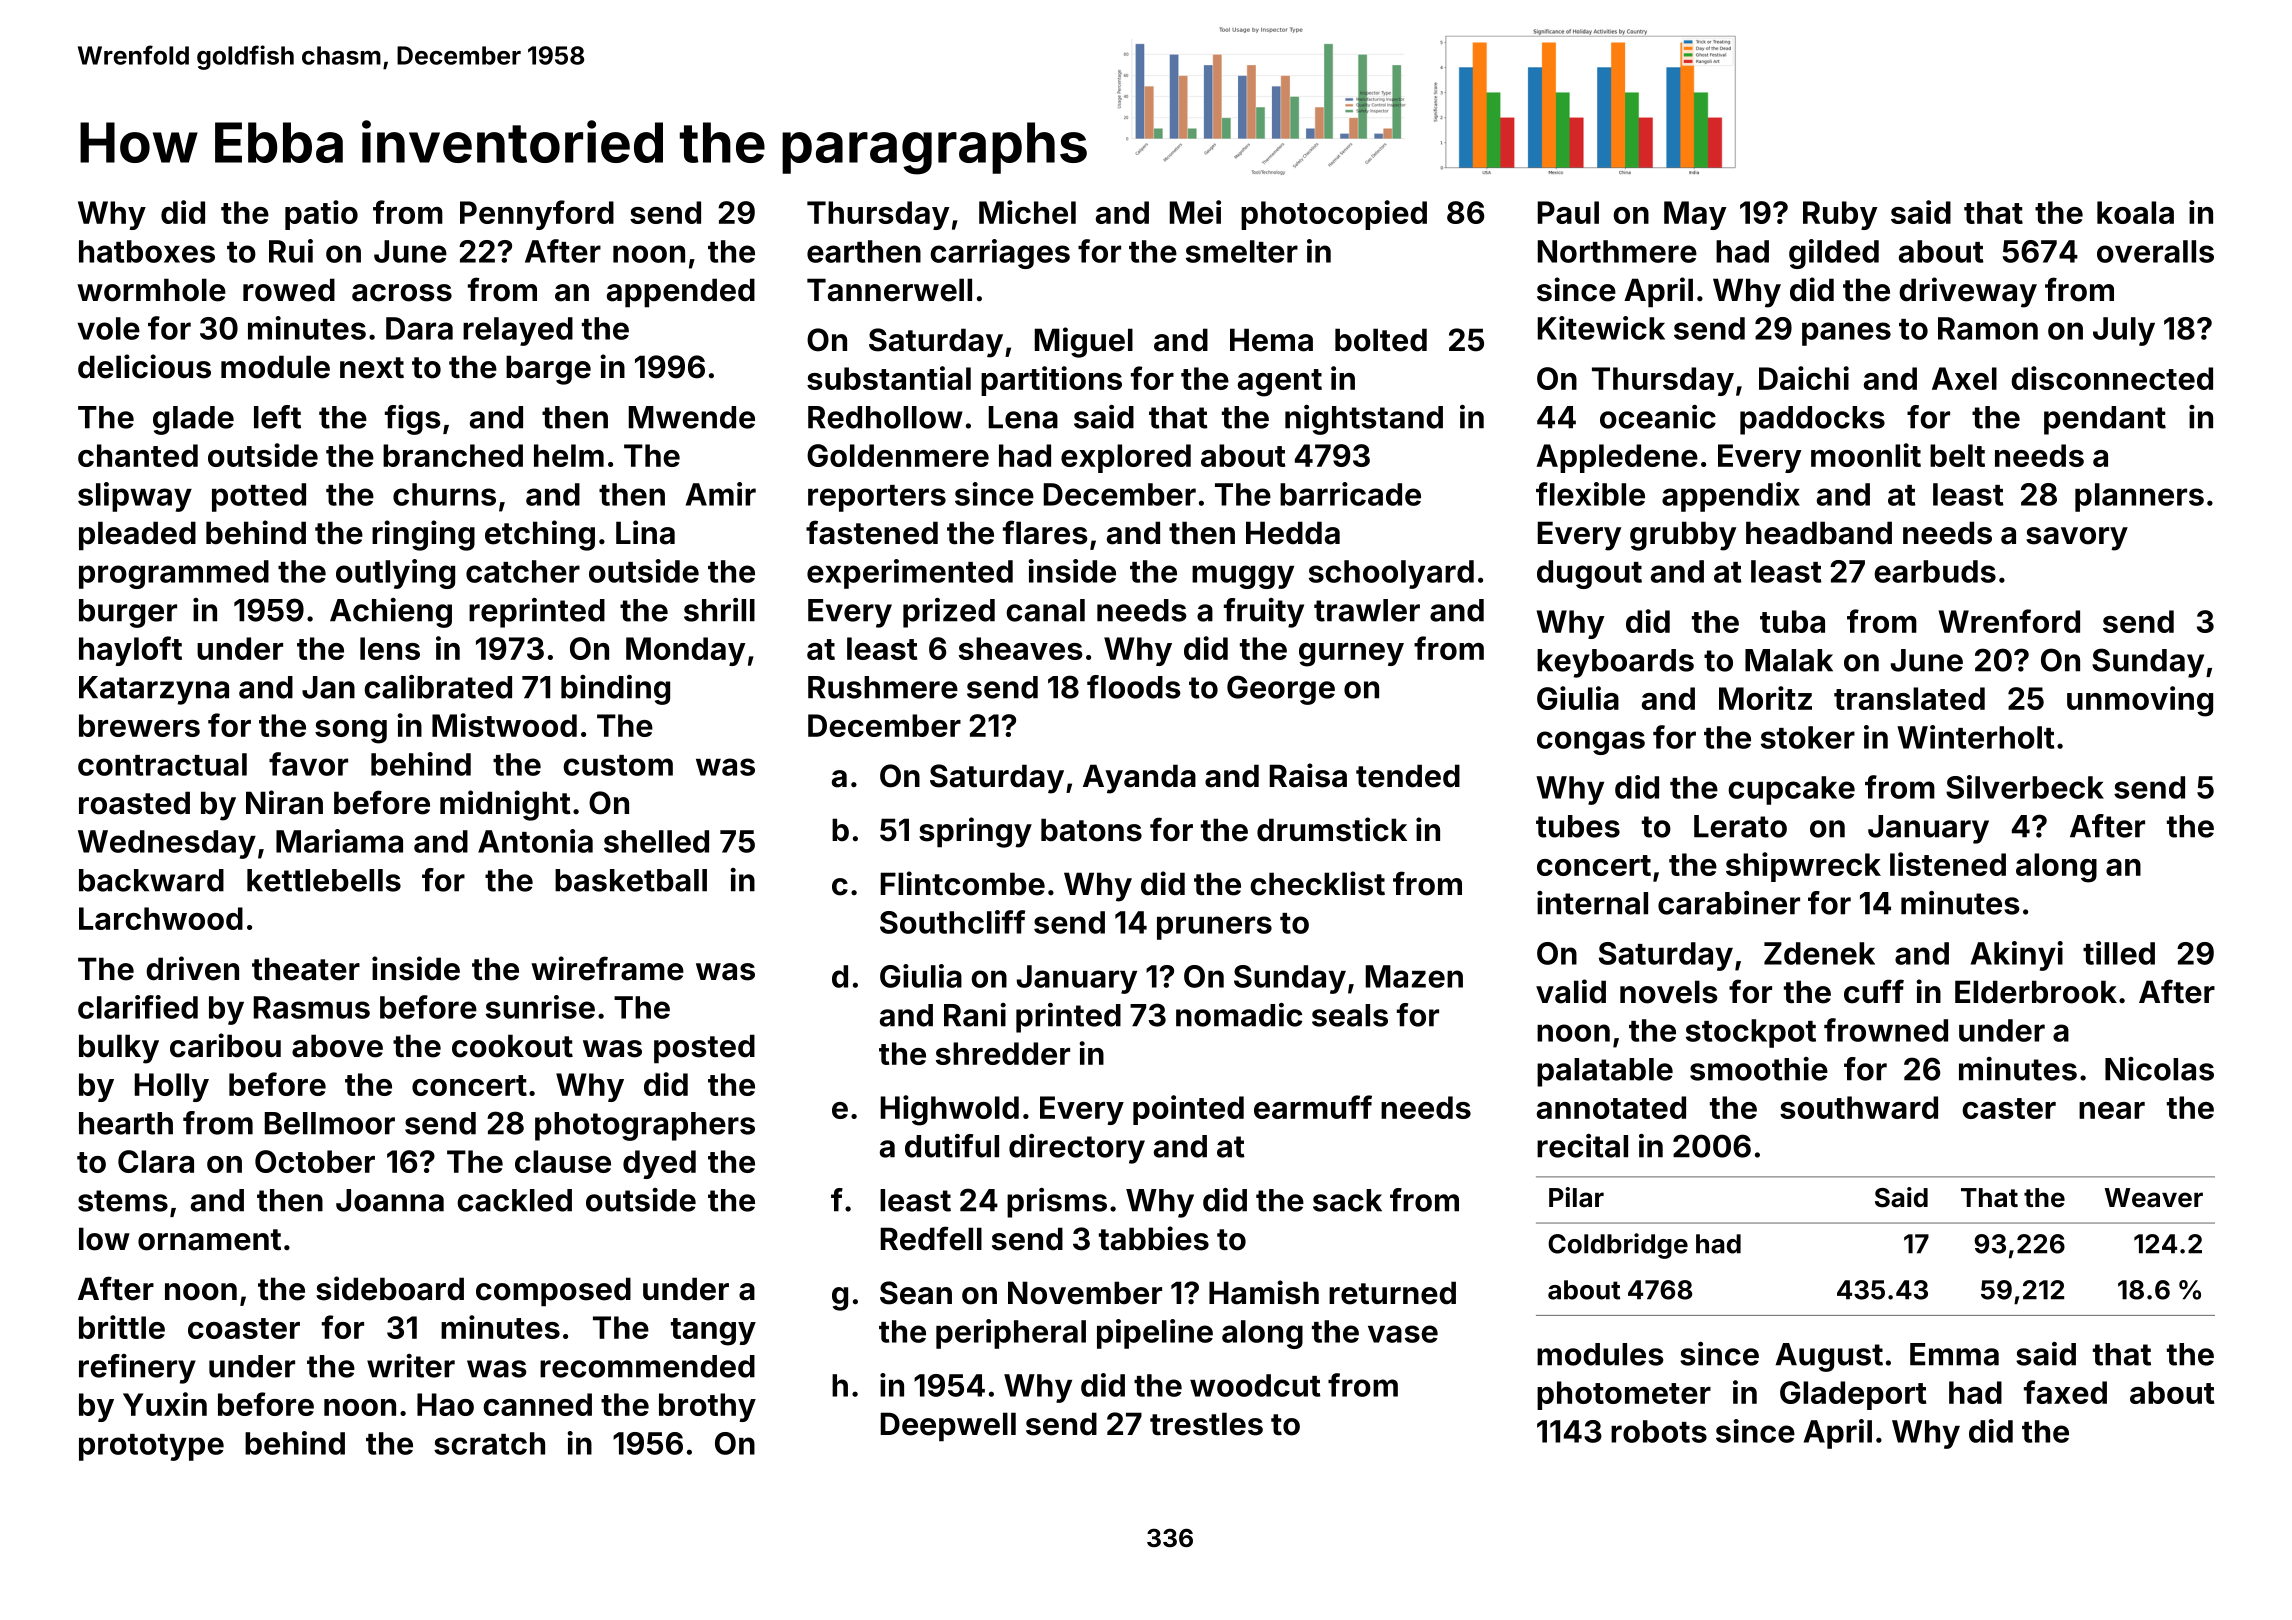 The width and height of the screenshot is (2292, 1620). I want to click on vole, so click(108, 328).
